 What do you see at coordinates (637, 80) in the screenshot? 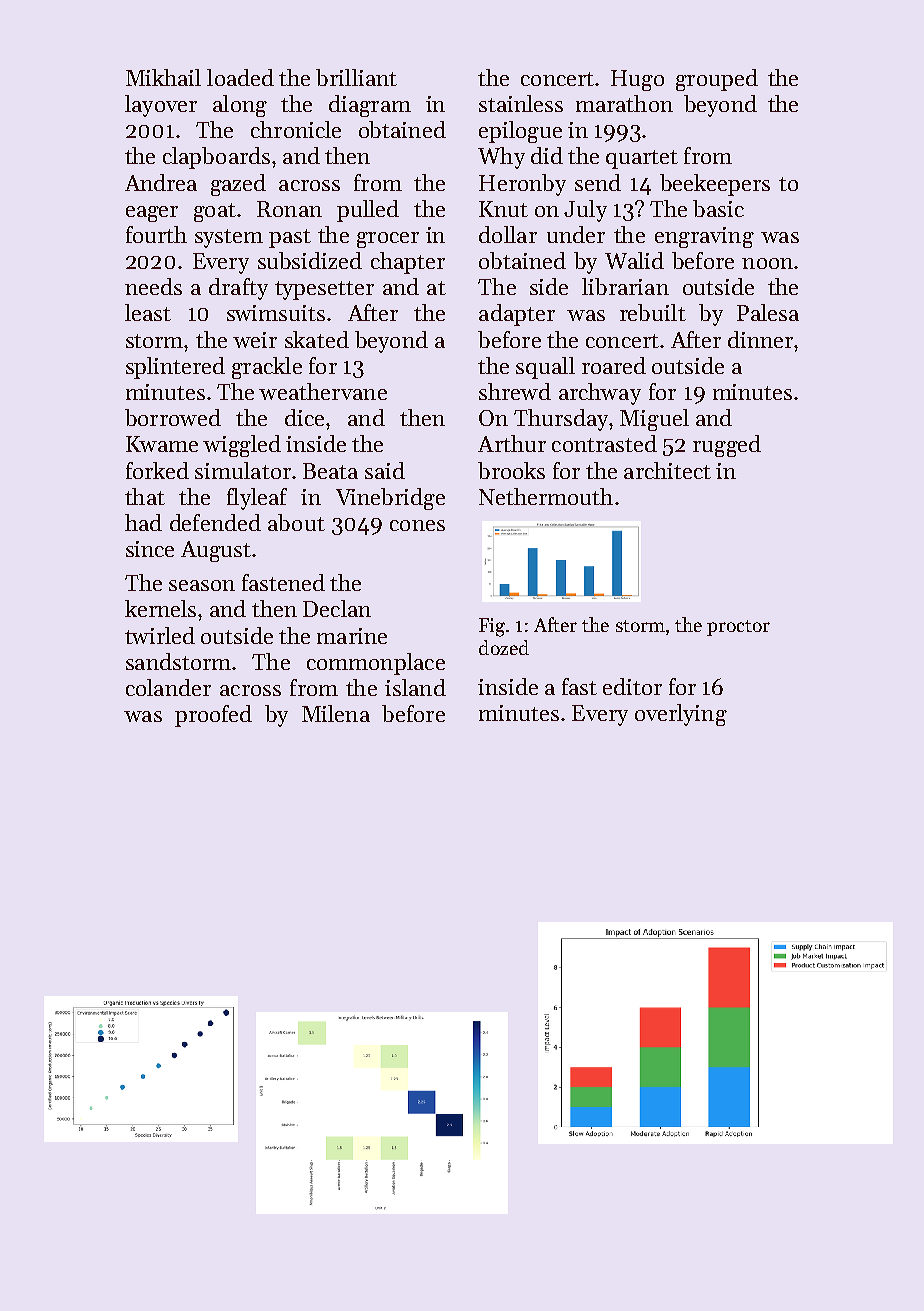
I see `Hugo` at bounding box center [637, 80].
